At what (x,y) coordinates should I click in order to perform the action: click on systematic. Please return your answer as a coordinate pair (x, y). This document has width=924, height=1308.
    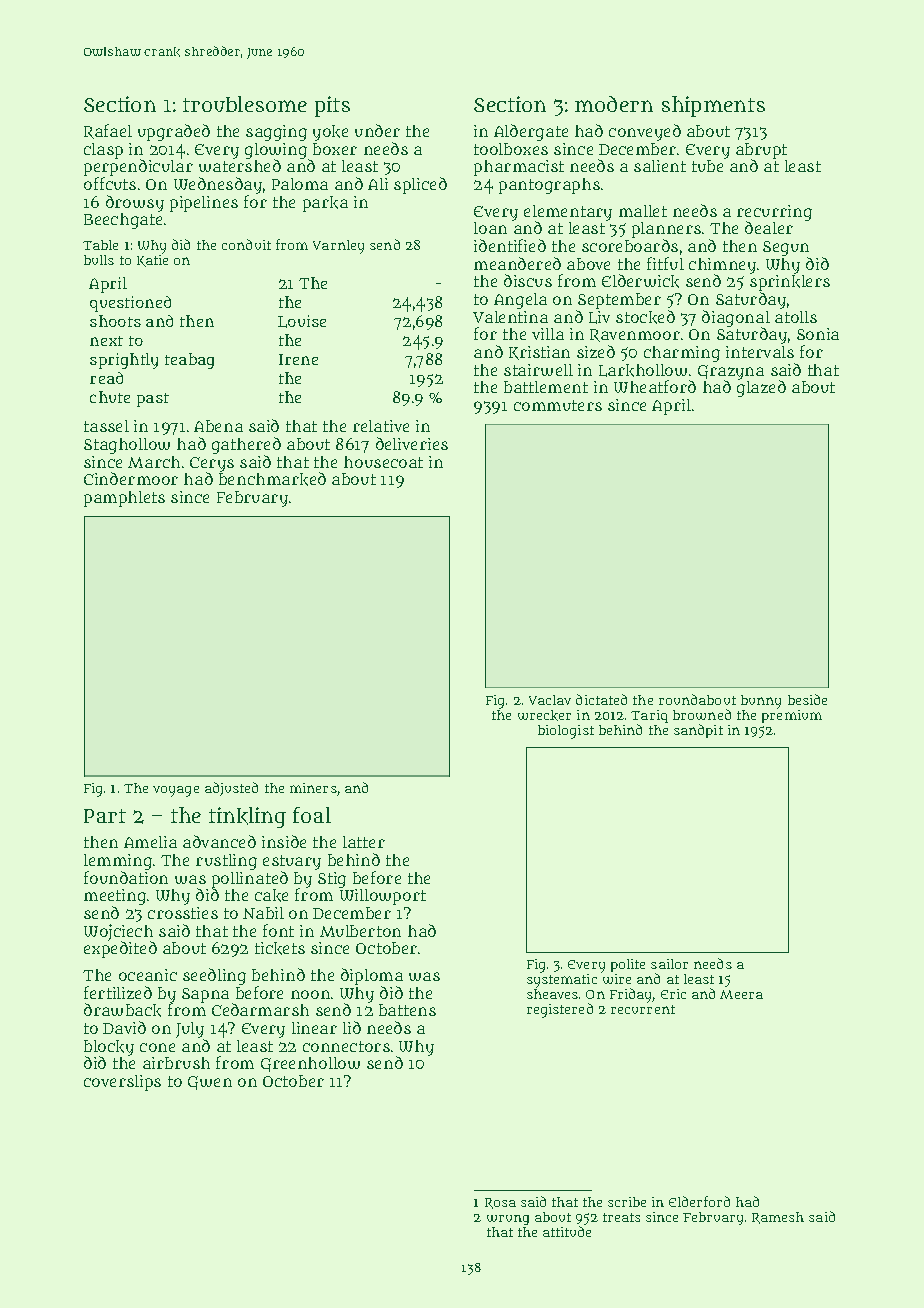
    Looking at the image, I should click on (562, 981).
